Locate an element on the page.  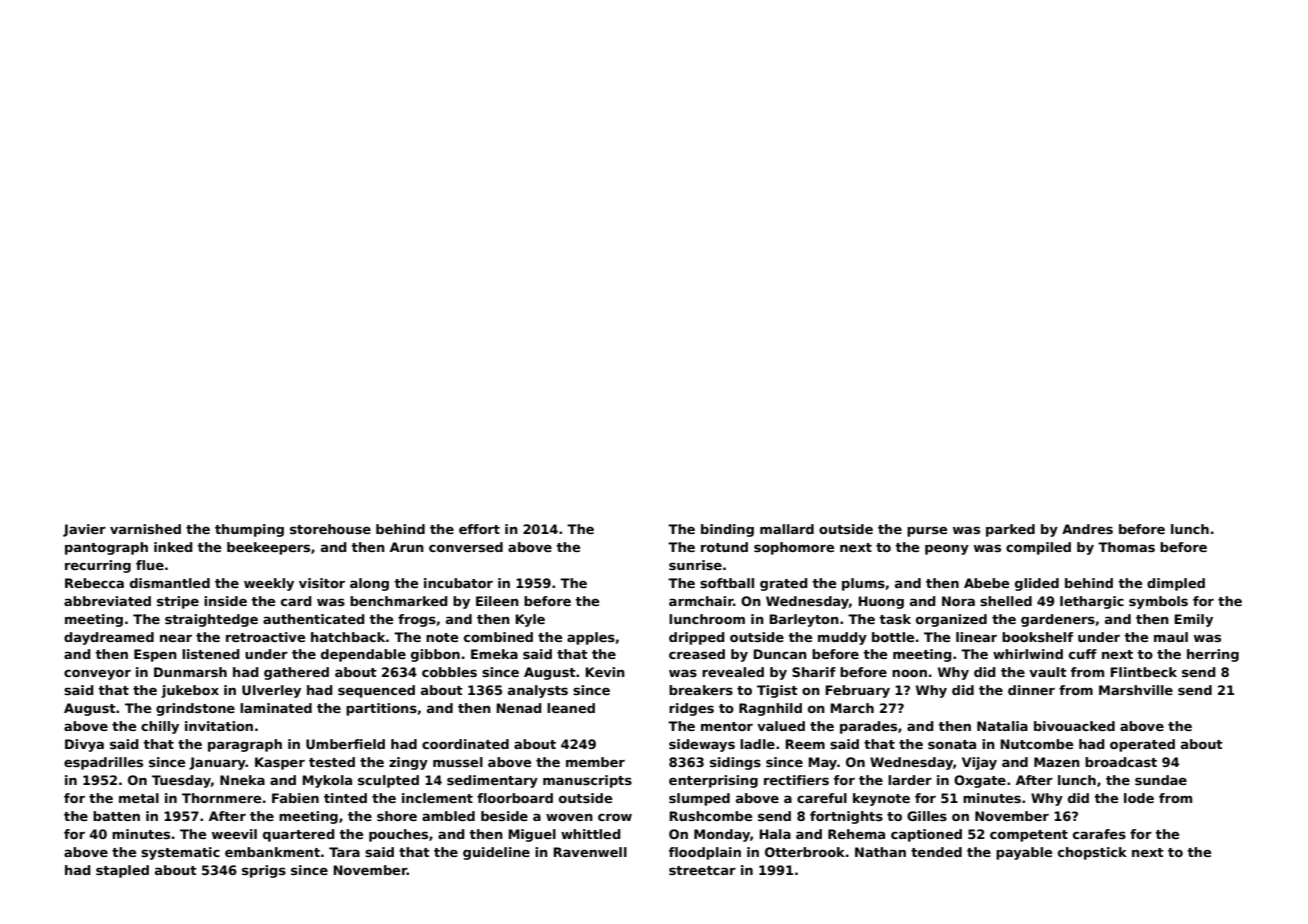
stapled is located at coordinates (122, 871).
